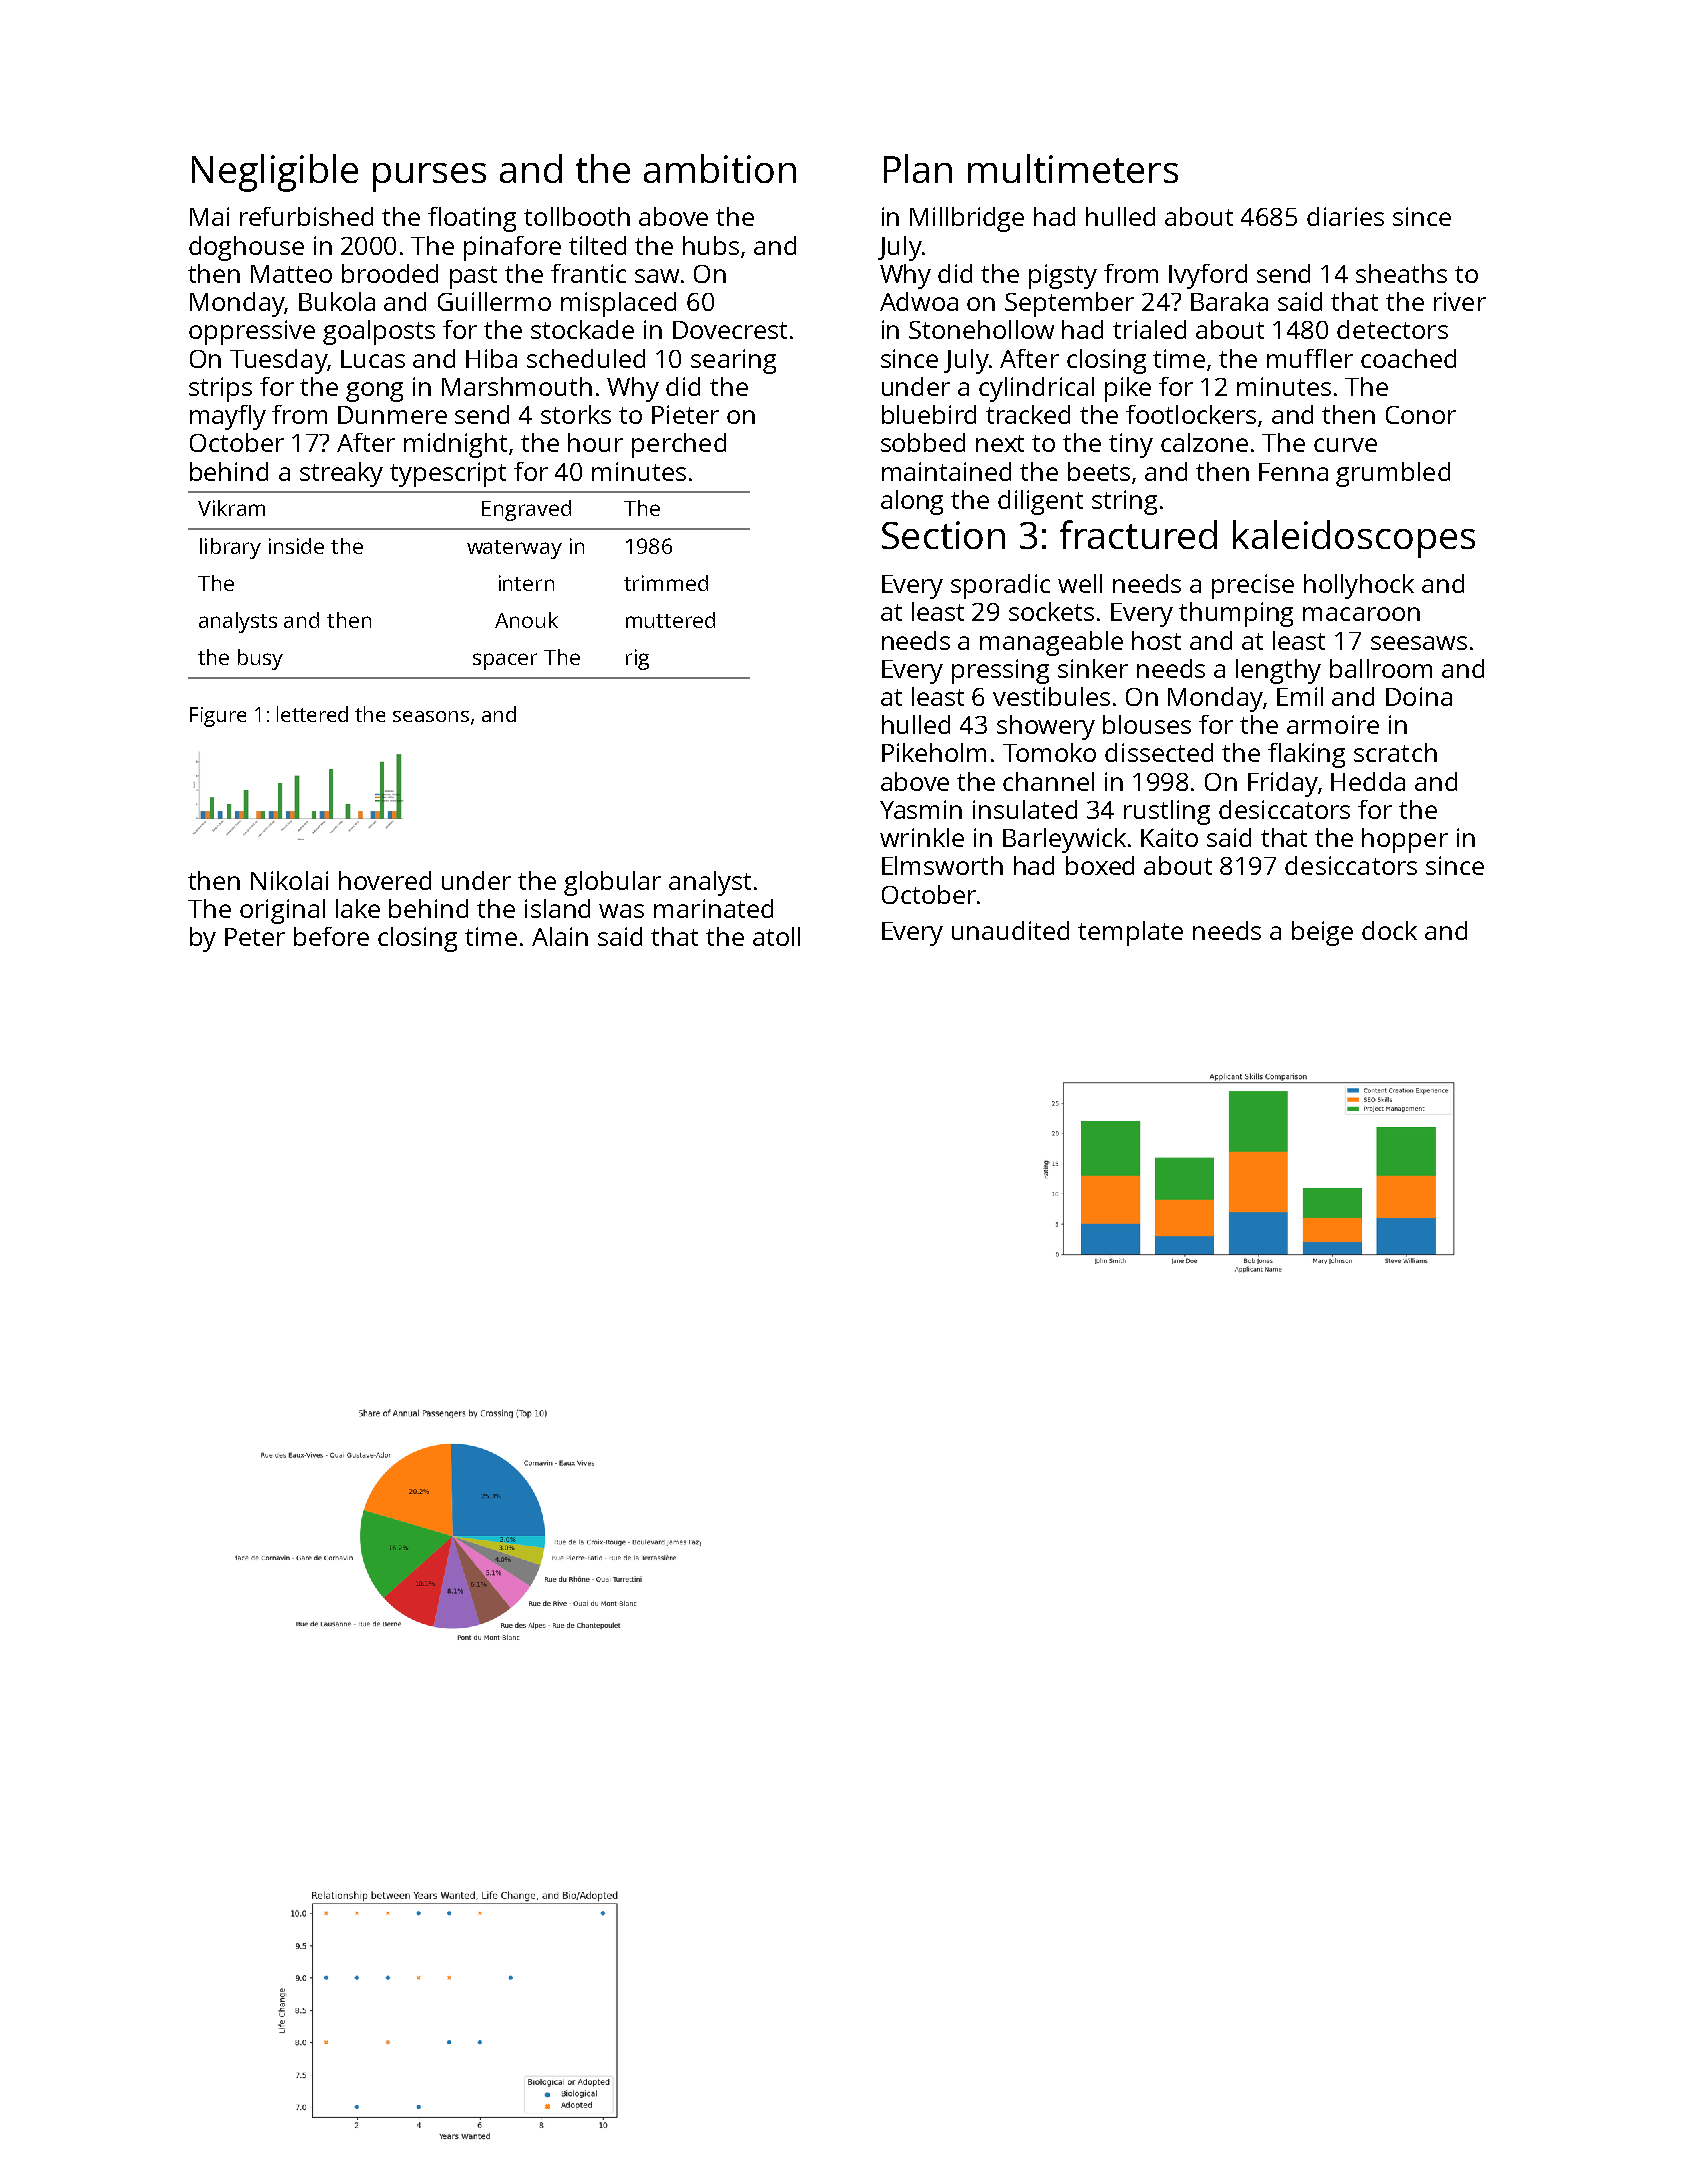 This document has height=2178, width=1683. Describe the element at coordinates (228, 417) in the document. I see `mayfly` at that location.
